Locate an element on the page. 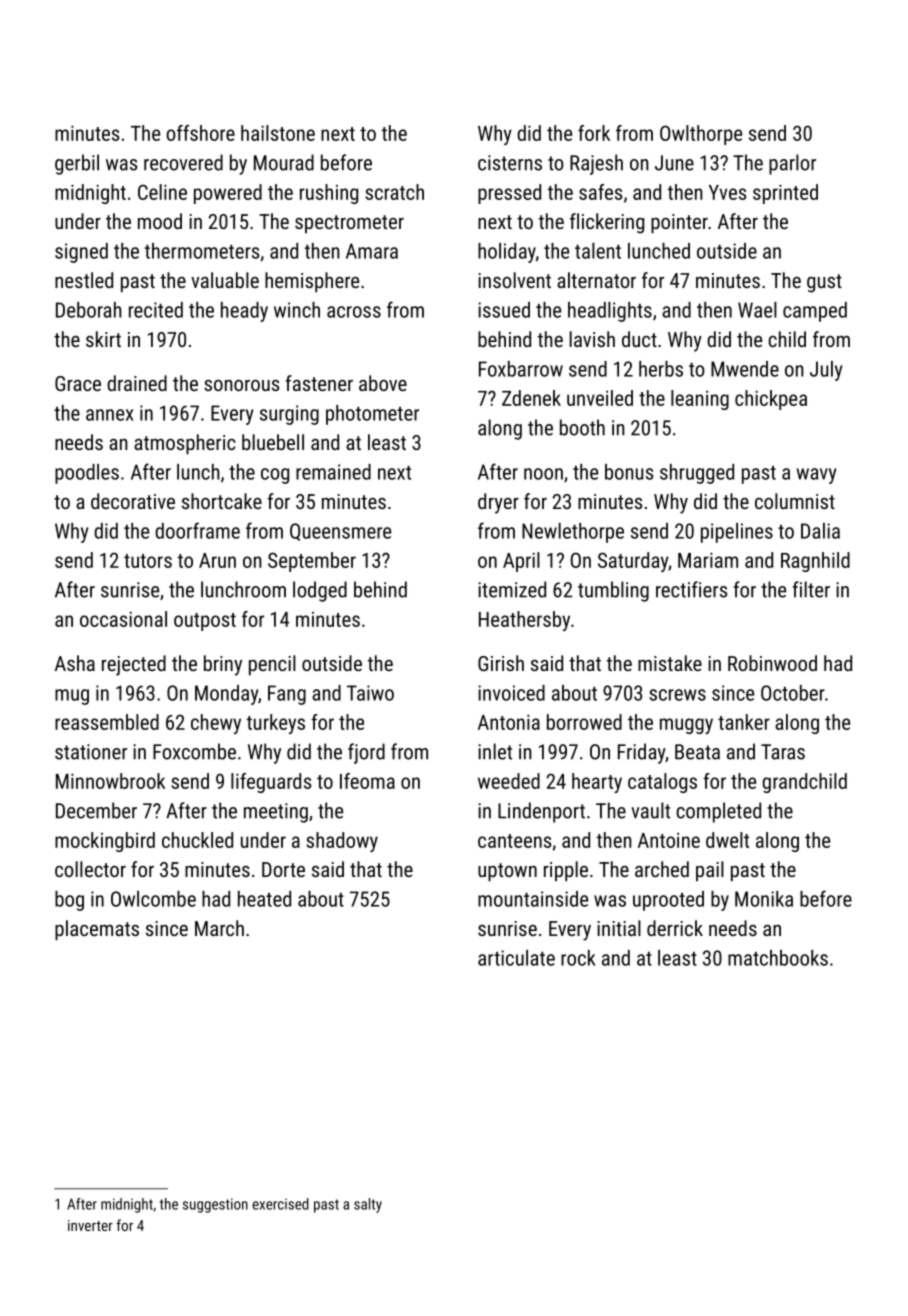  muggy is located at coordinates (686, 726).
